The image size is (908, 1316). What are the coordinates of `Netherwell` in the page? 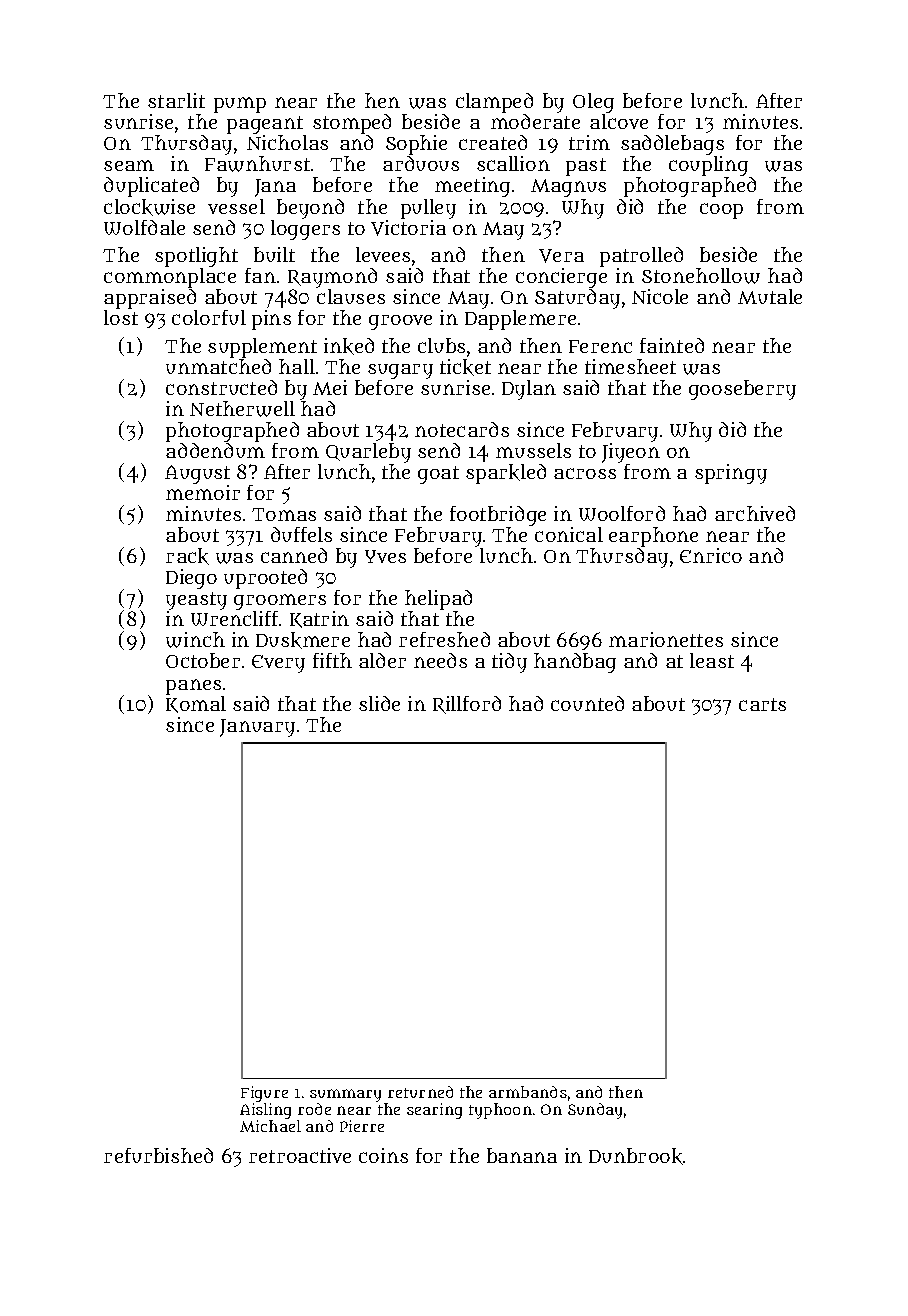 It's located at (242, 409).
